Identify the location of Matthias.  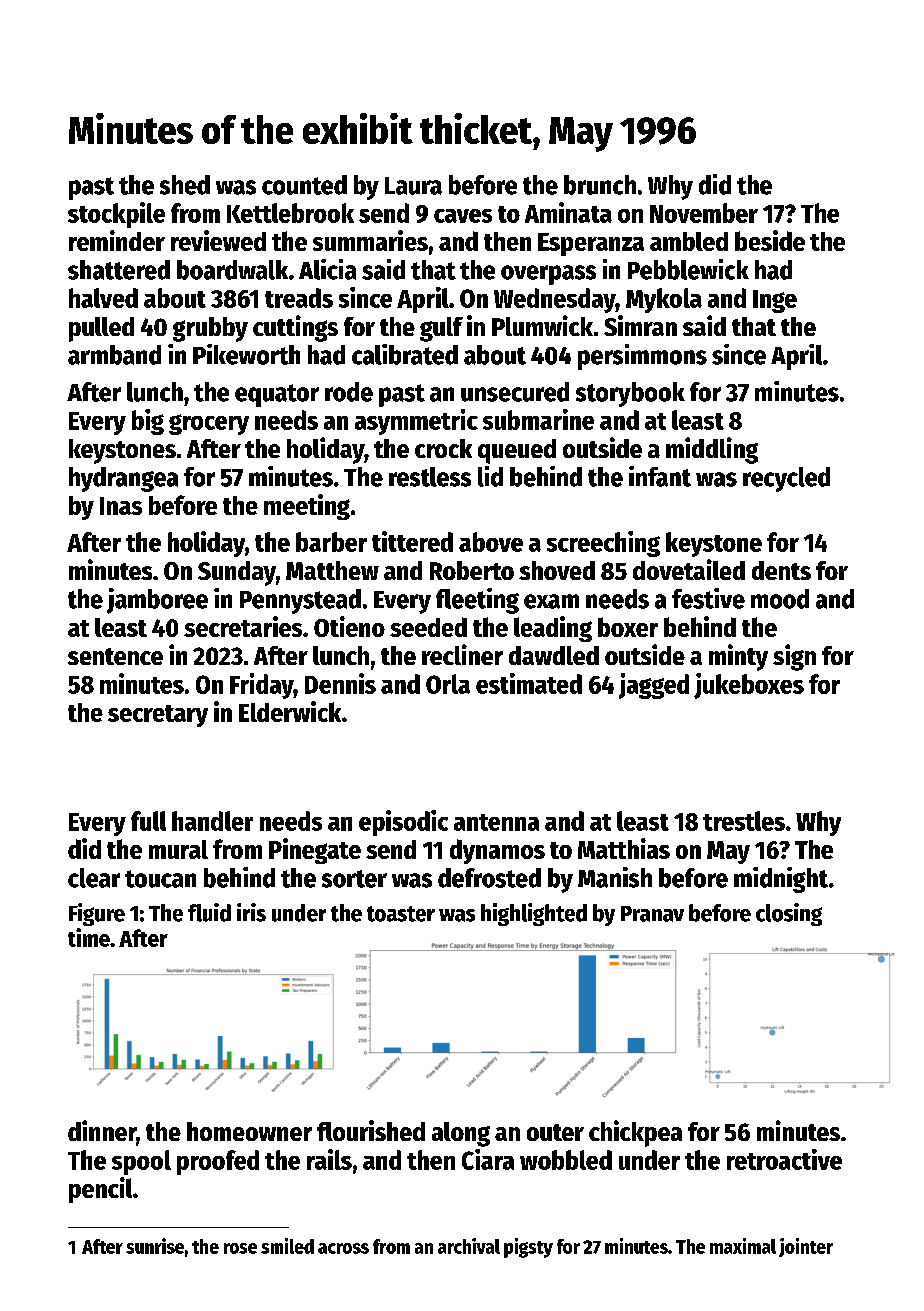
(624, 848).
